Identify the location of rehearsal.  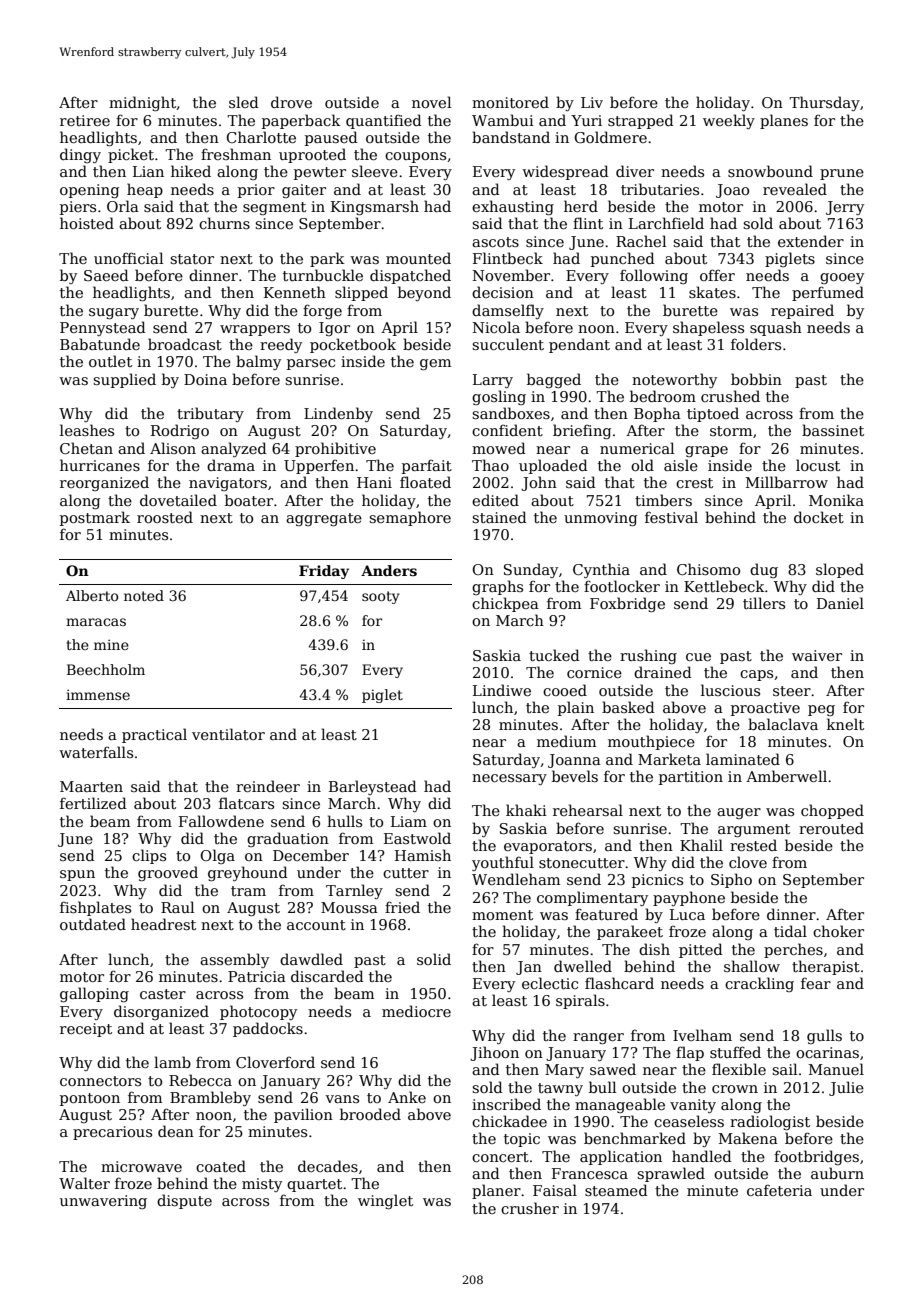
(588, 810).
